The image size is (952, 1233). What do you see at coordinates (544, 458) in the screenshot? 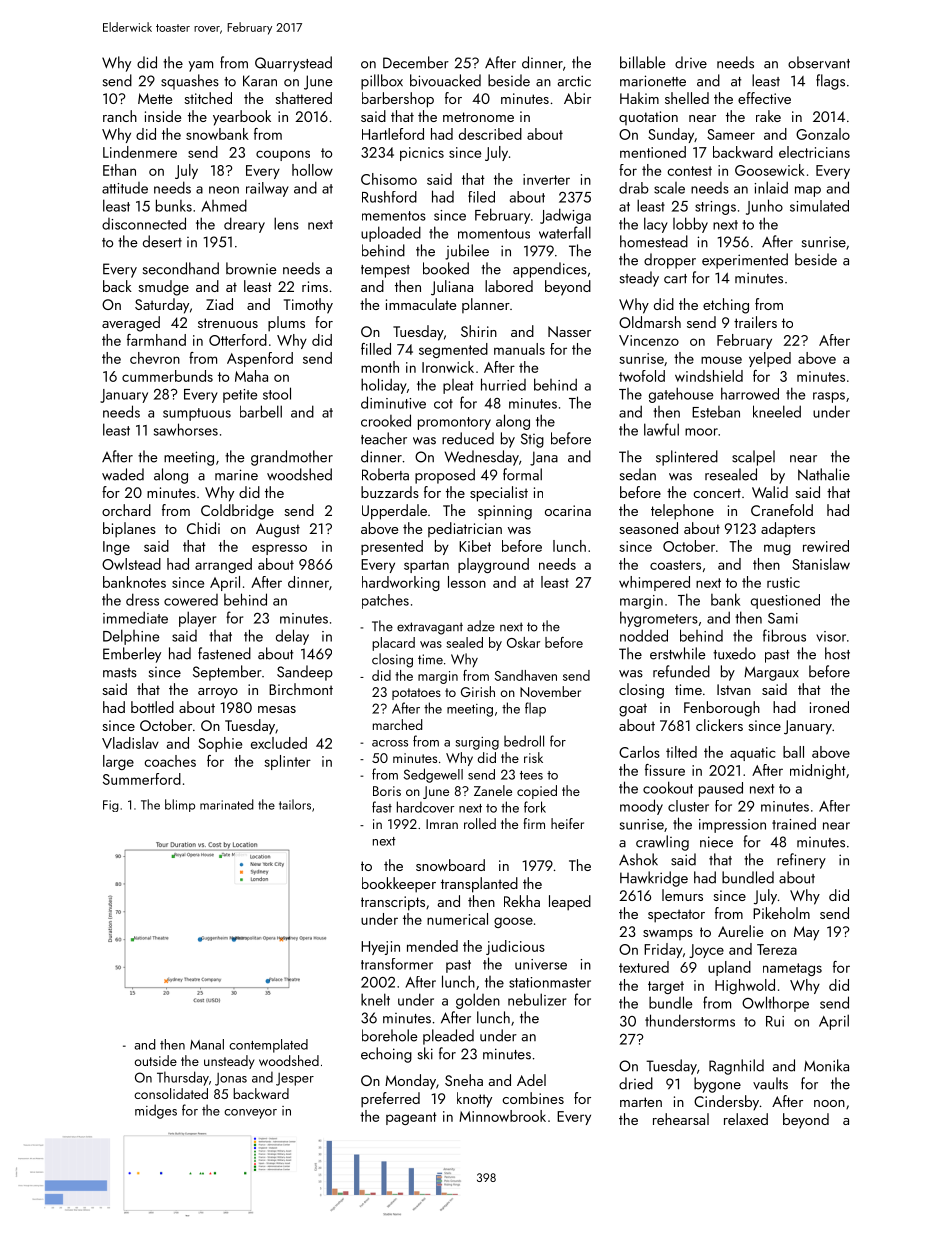
I see `Jana` at bounding box center [544, 458].
